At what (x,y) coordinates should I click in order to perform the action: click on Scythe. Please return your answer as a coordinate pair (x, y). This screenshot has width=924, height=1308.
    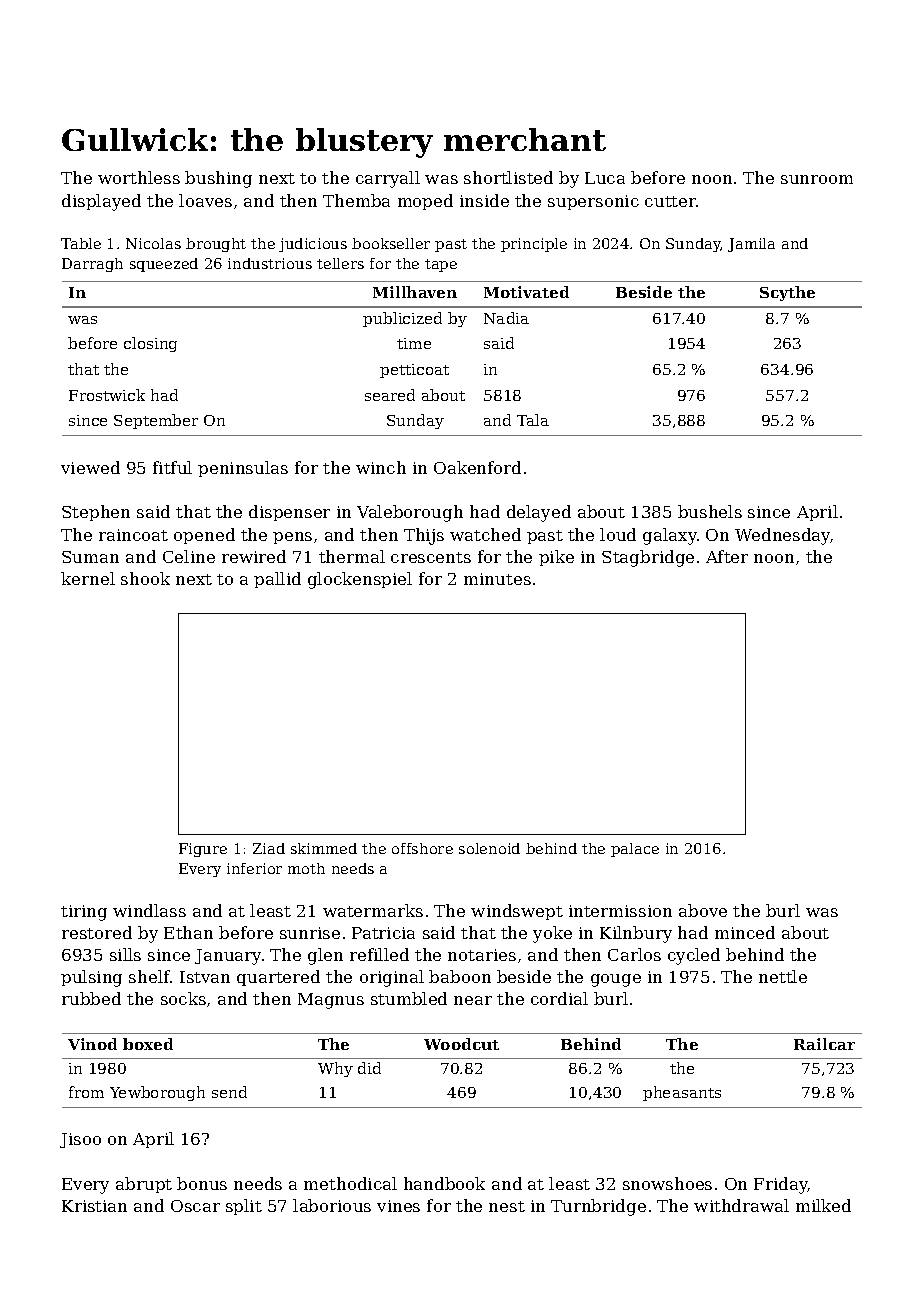
    Looking at the image, I should click on (787, 293).
